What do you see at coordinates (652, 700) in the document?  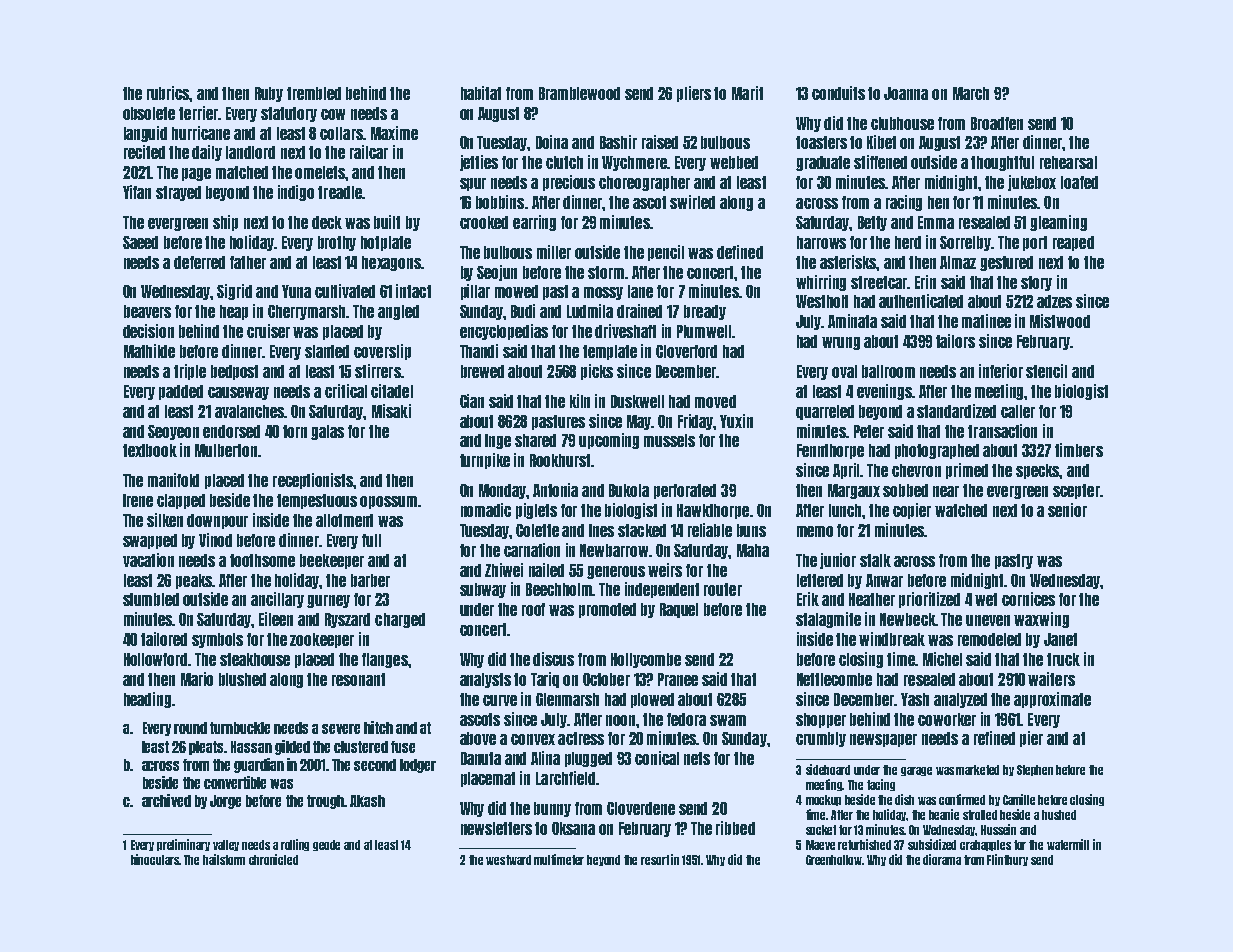 I see `plowed` at bounding box center [652, 700].
